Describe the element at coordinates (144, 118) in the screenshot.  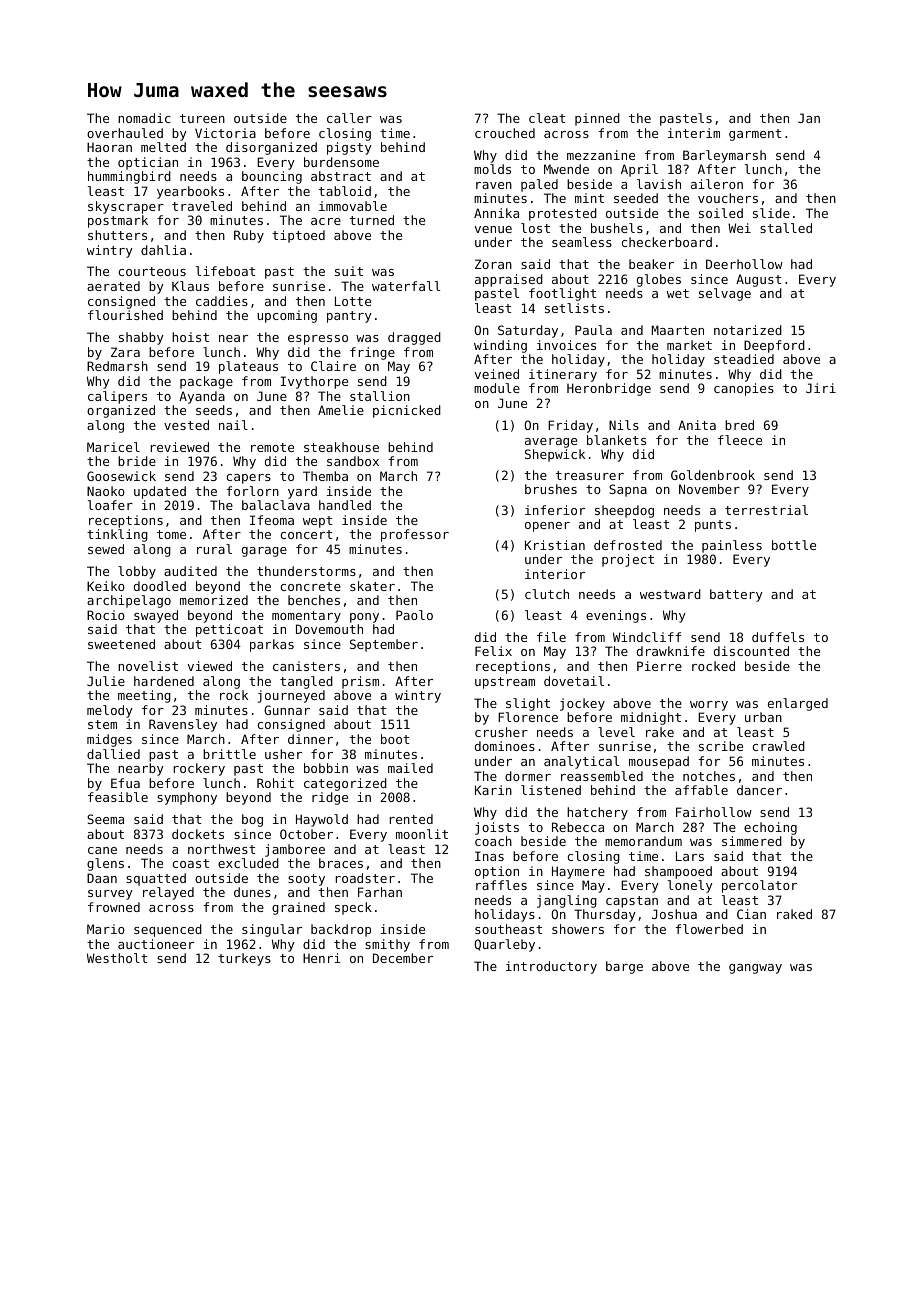
I see `nomadic` at that location.
